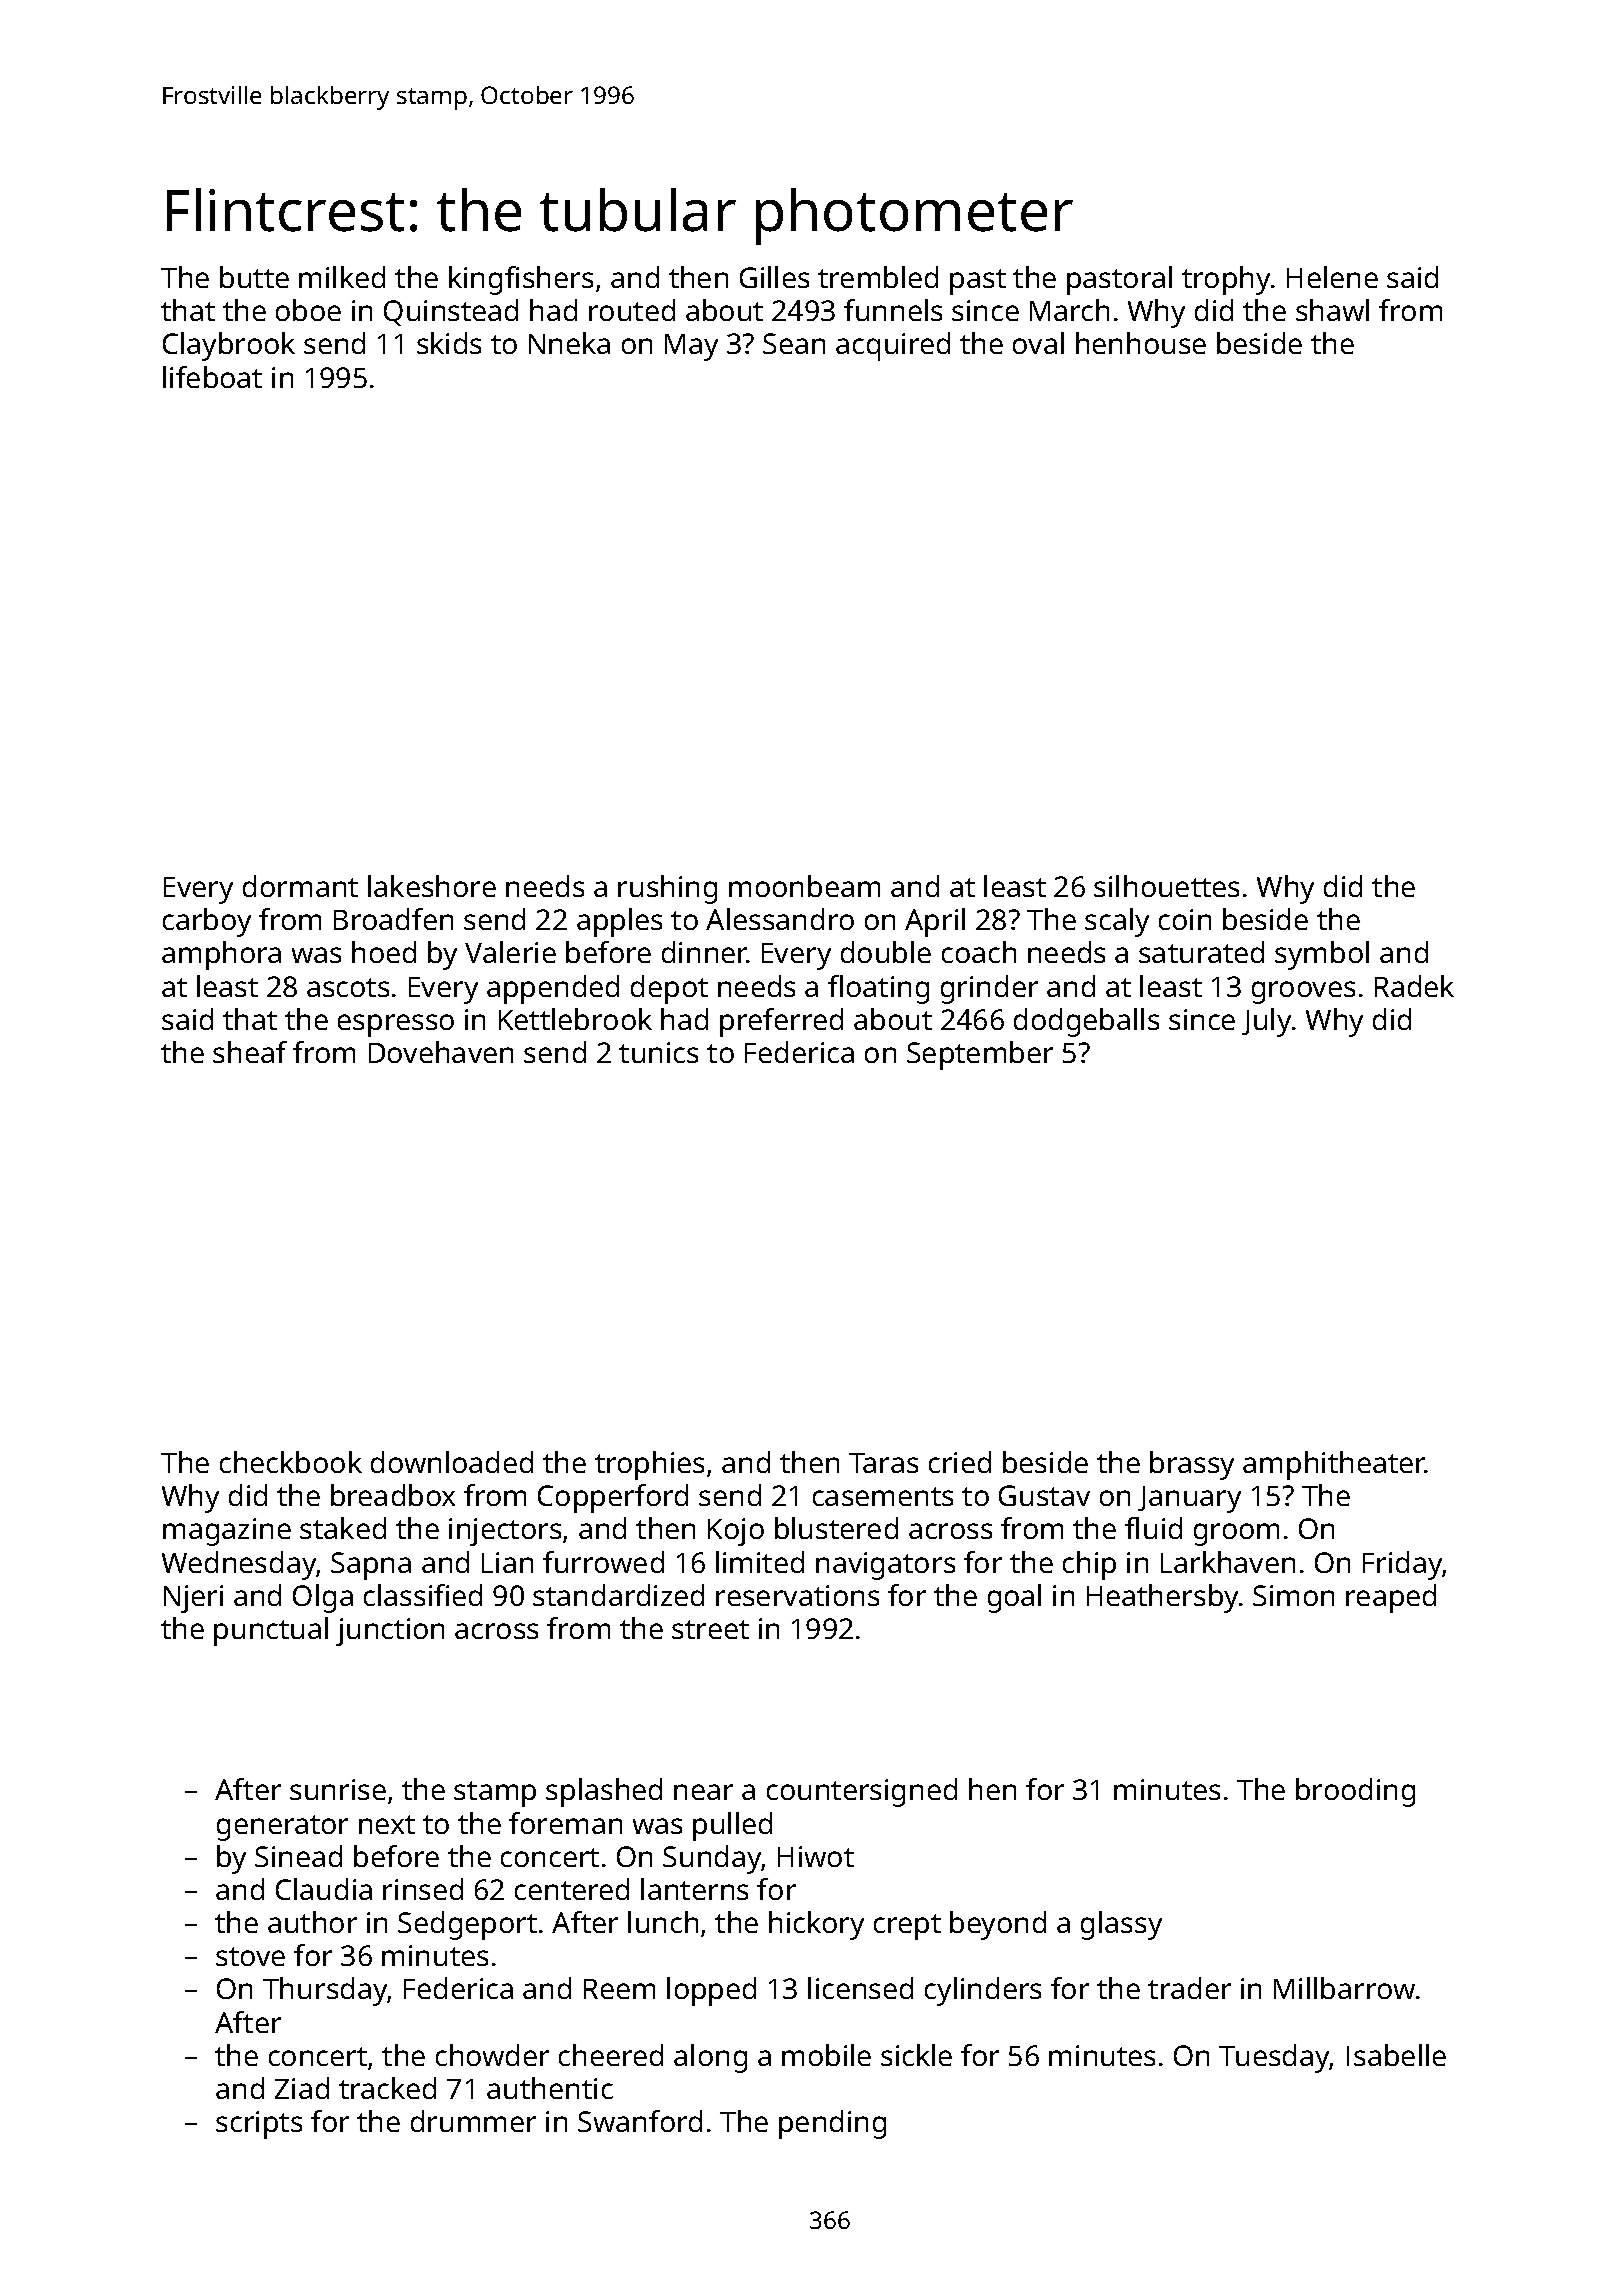 This document has width=1620, height=2292. What do you see at coordinates (893, 346) in the document?
I see `acquired` at bounding box center [893, 346].
